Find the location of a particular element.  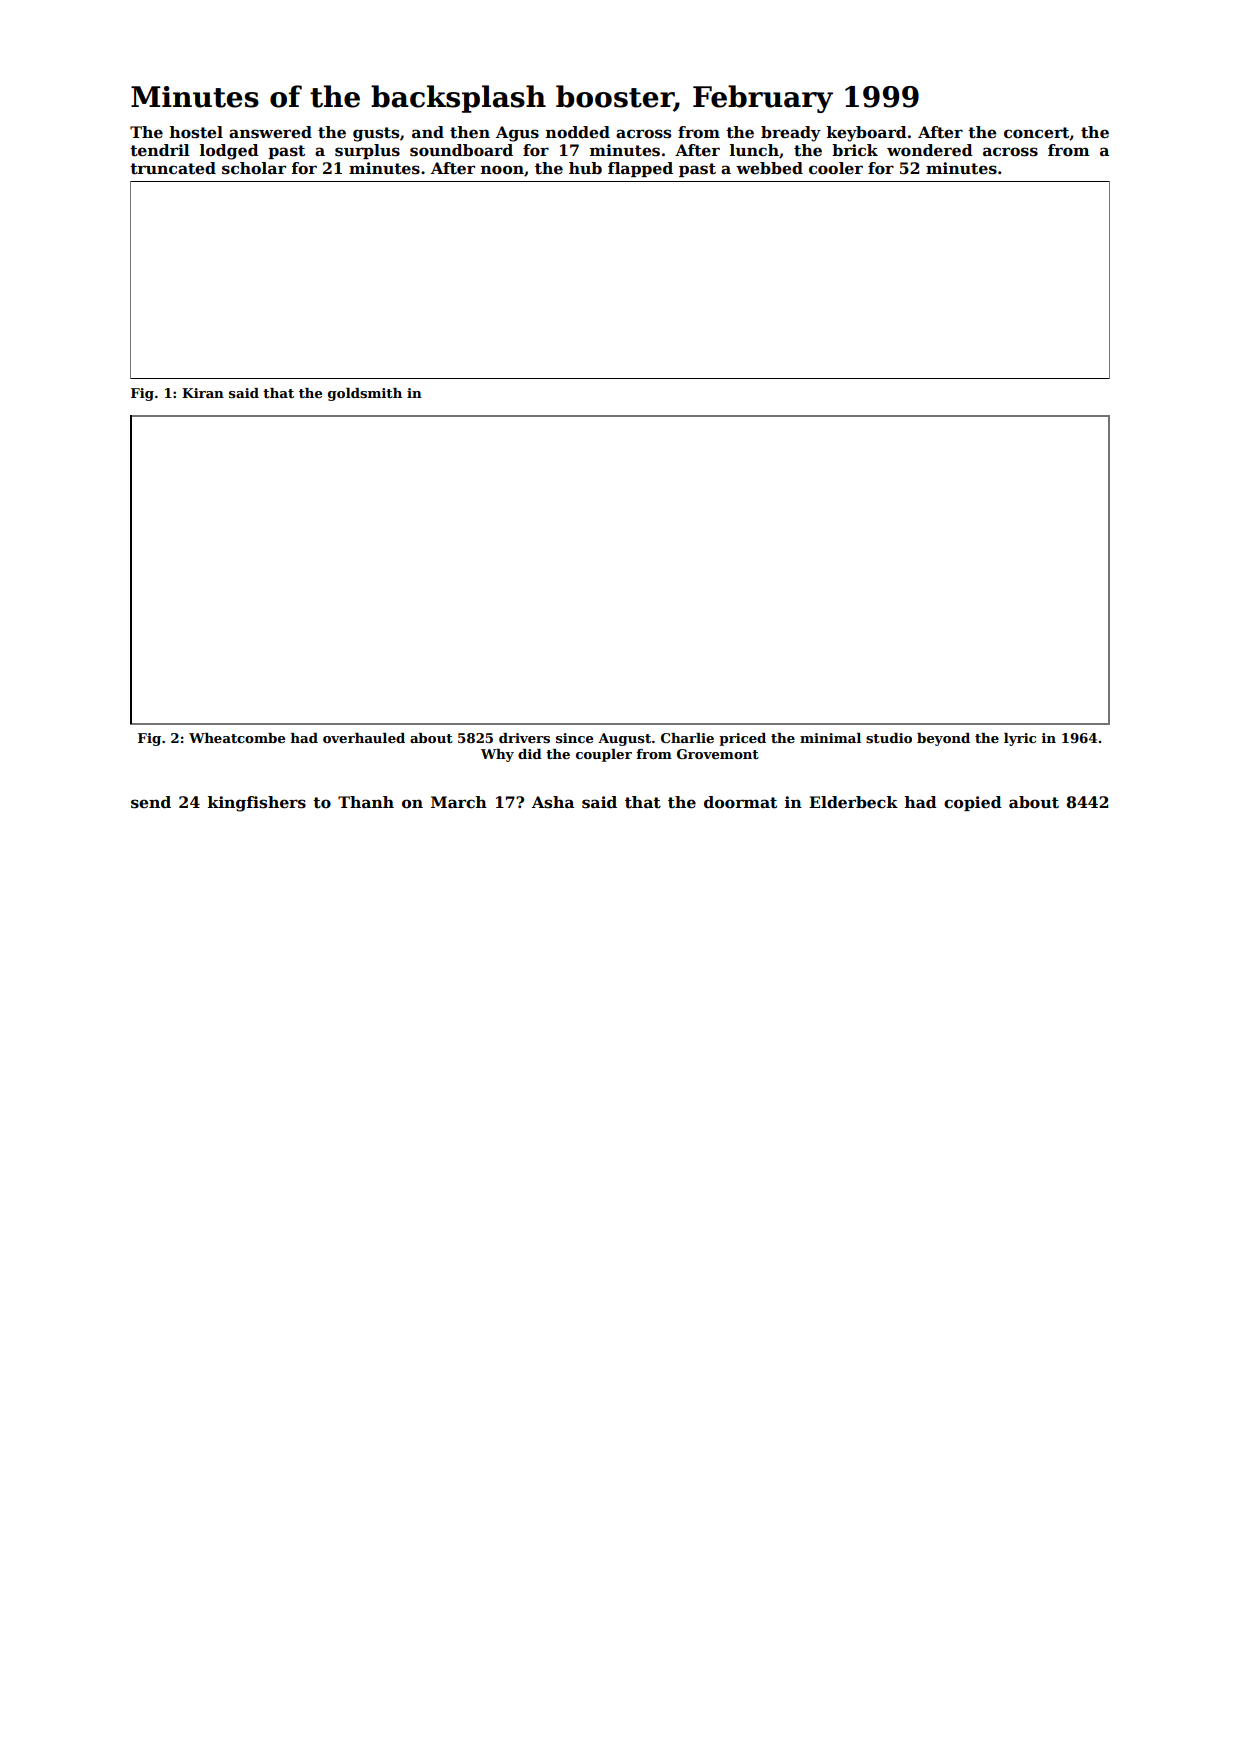

minimal is located at coordinates (830, 738).
